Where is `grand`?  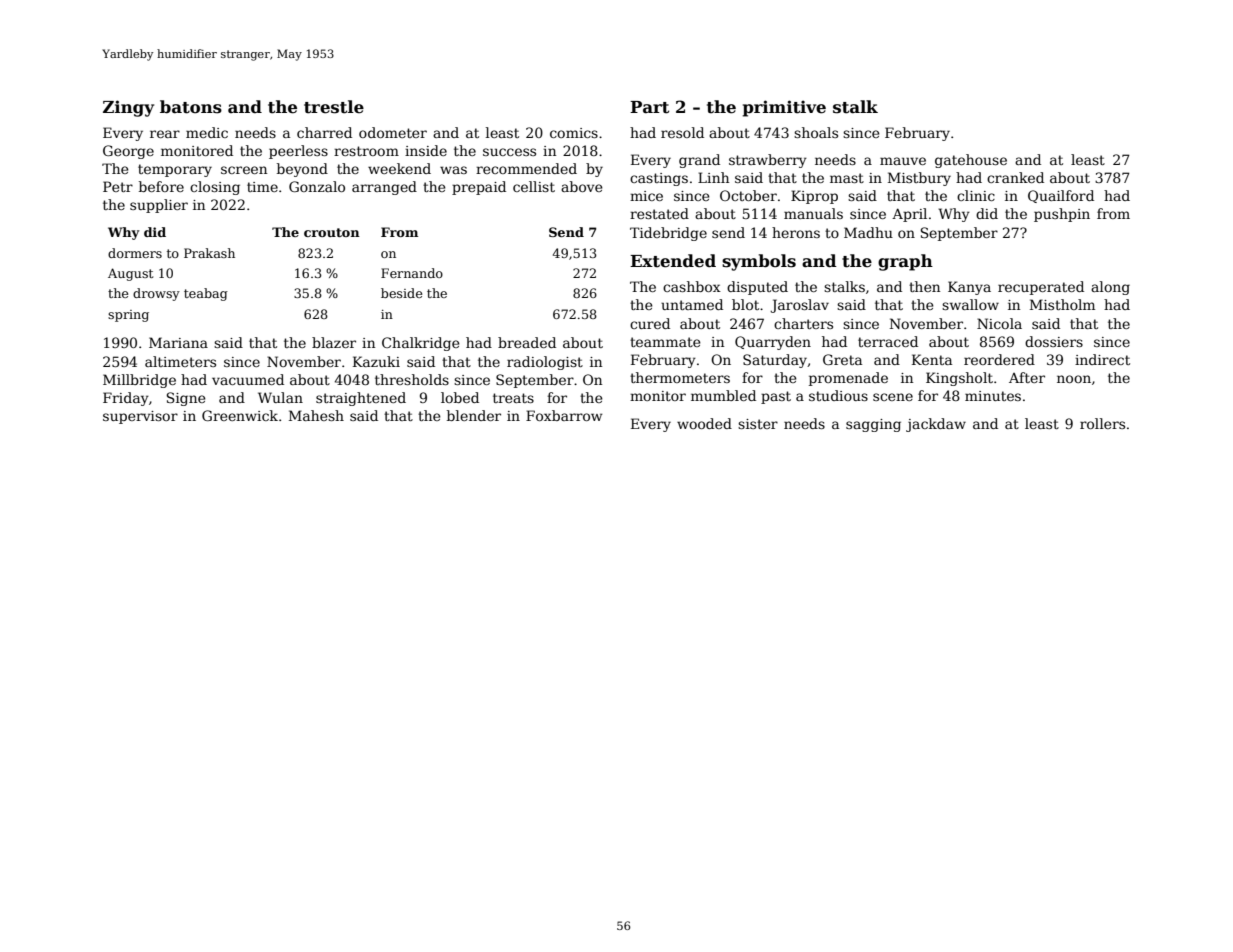
grand is located at coordinates (699, 161).
